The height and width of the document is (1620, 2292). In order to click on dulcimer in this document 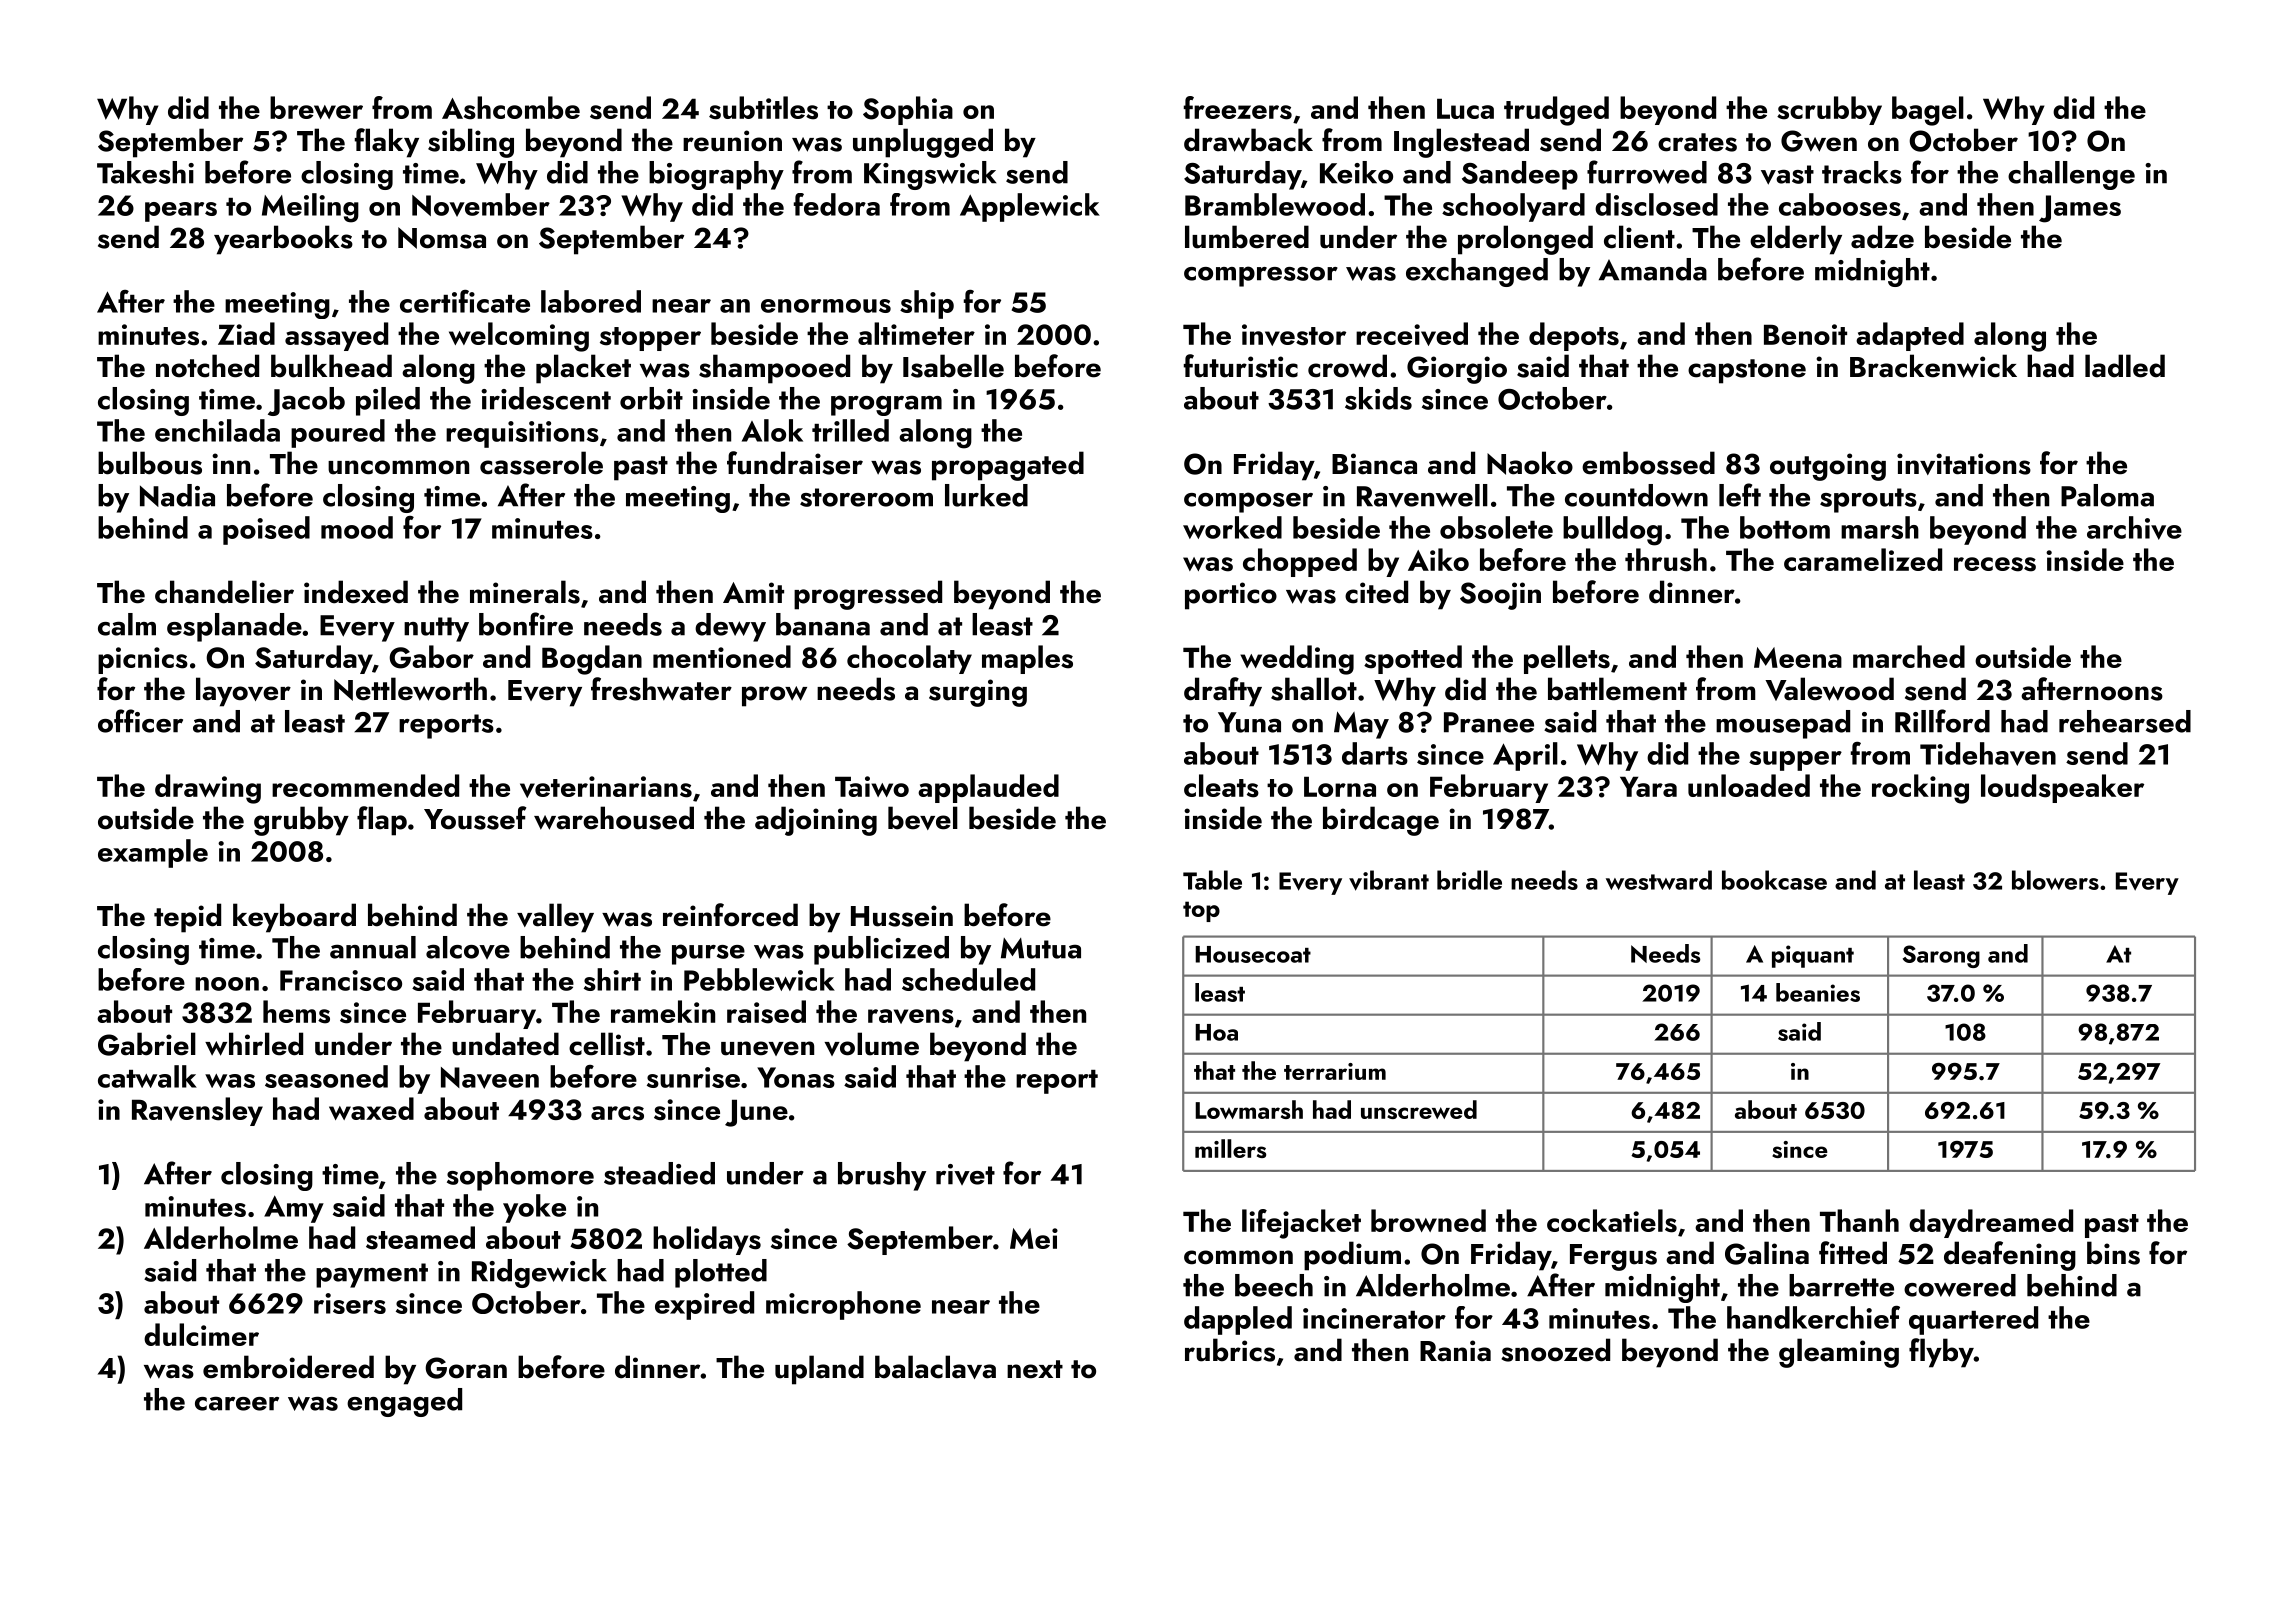, I will do `click(201, 1334)`.
